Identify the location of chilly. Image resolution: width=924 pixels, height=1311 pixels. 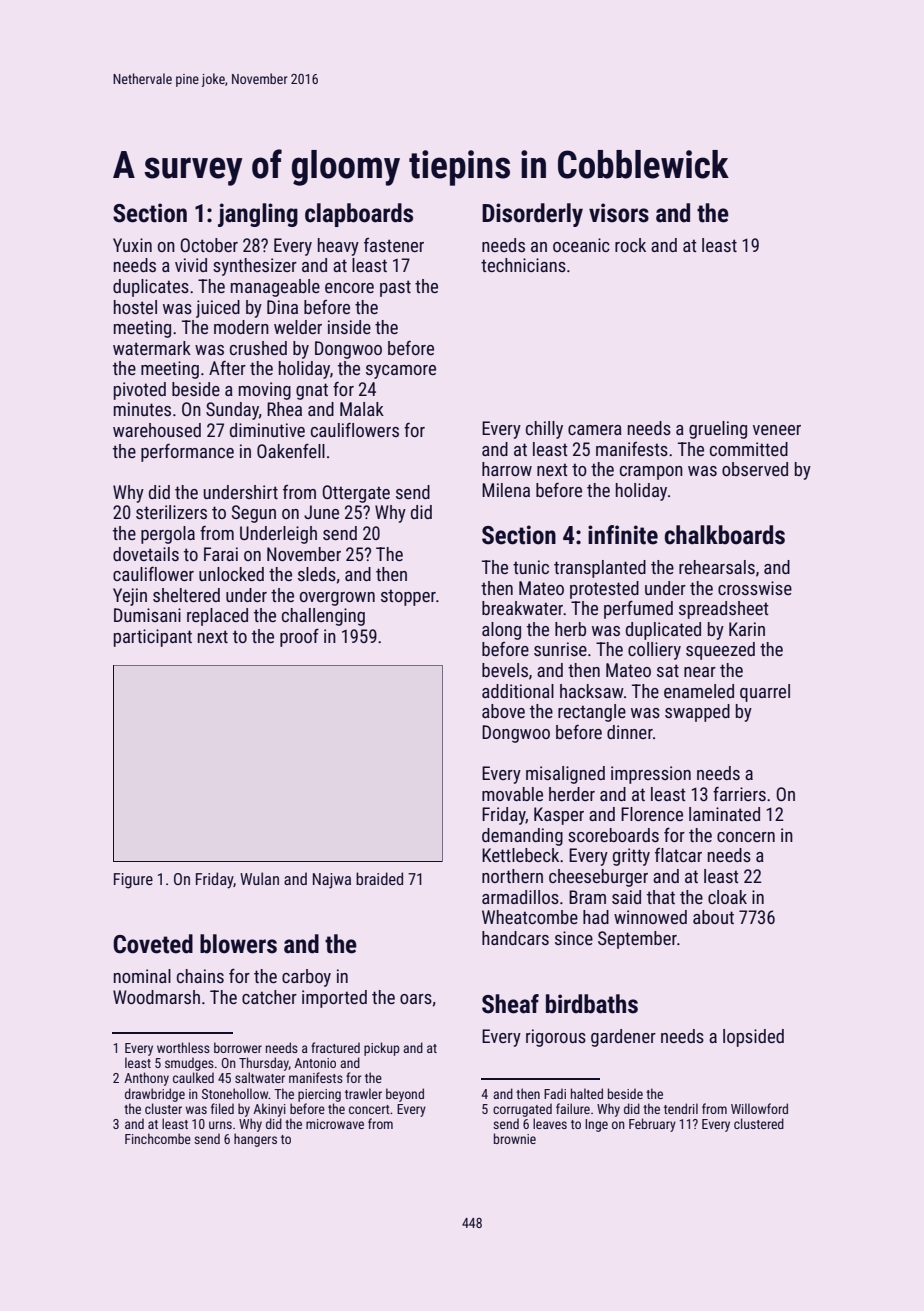
(544, 430).
